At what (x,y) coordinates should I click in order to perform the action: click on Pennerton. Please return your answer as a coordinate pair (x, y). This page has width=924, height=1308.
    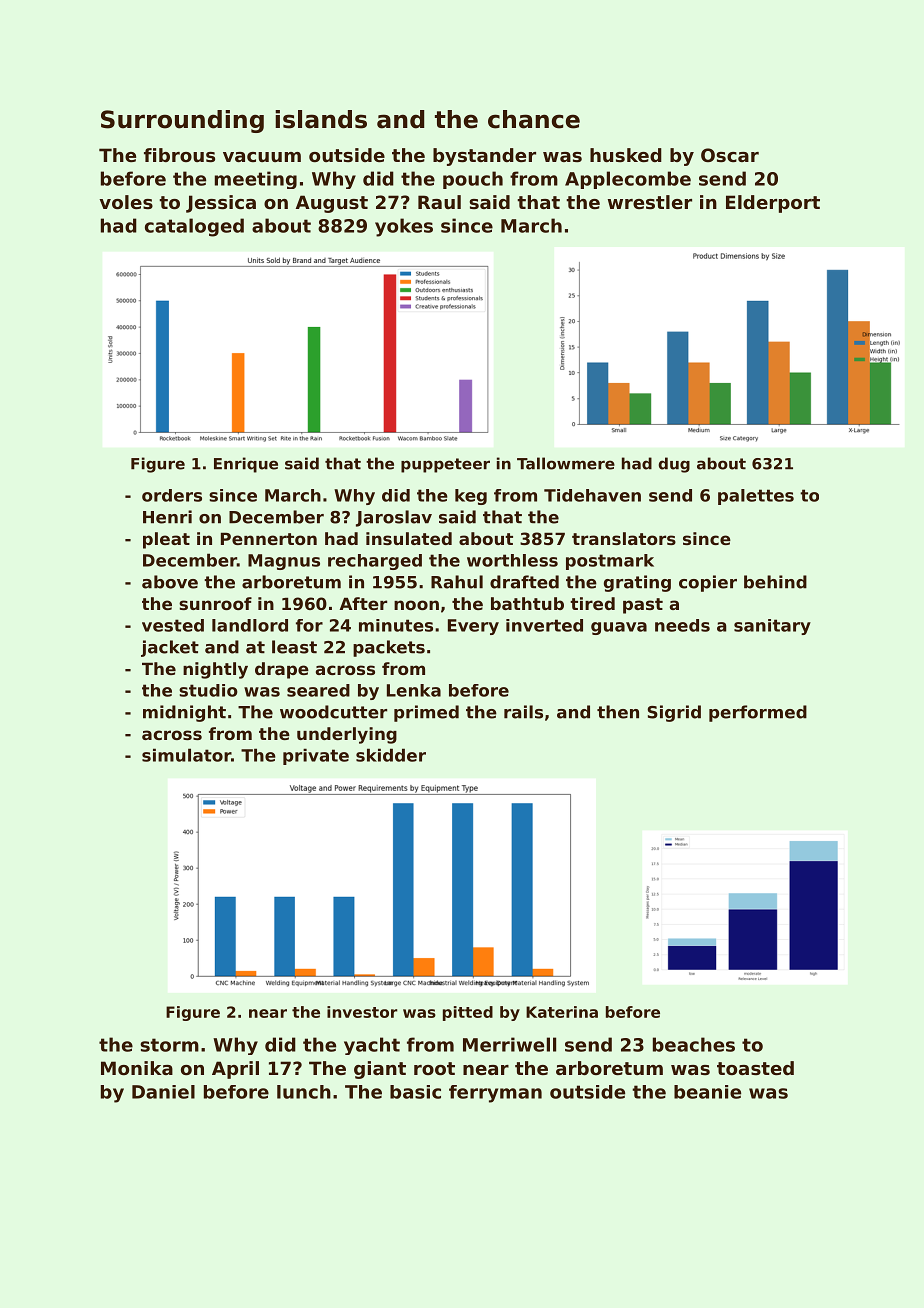
    Looking at the image, I should click on (269, 538).
